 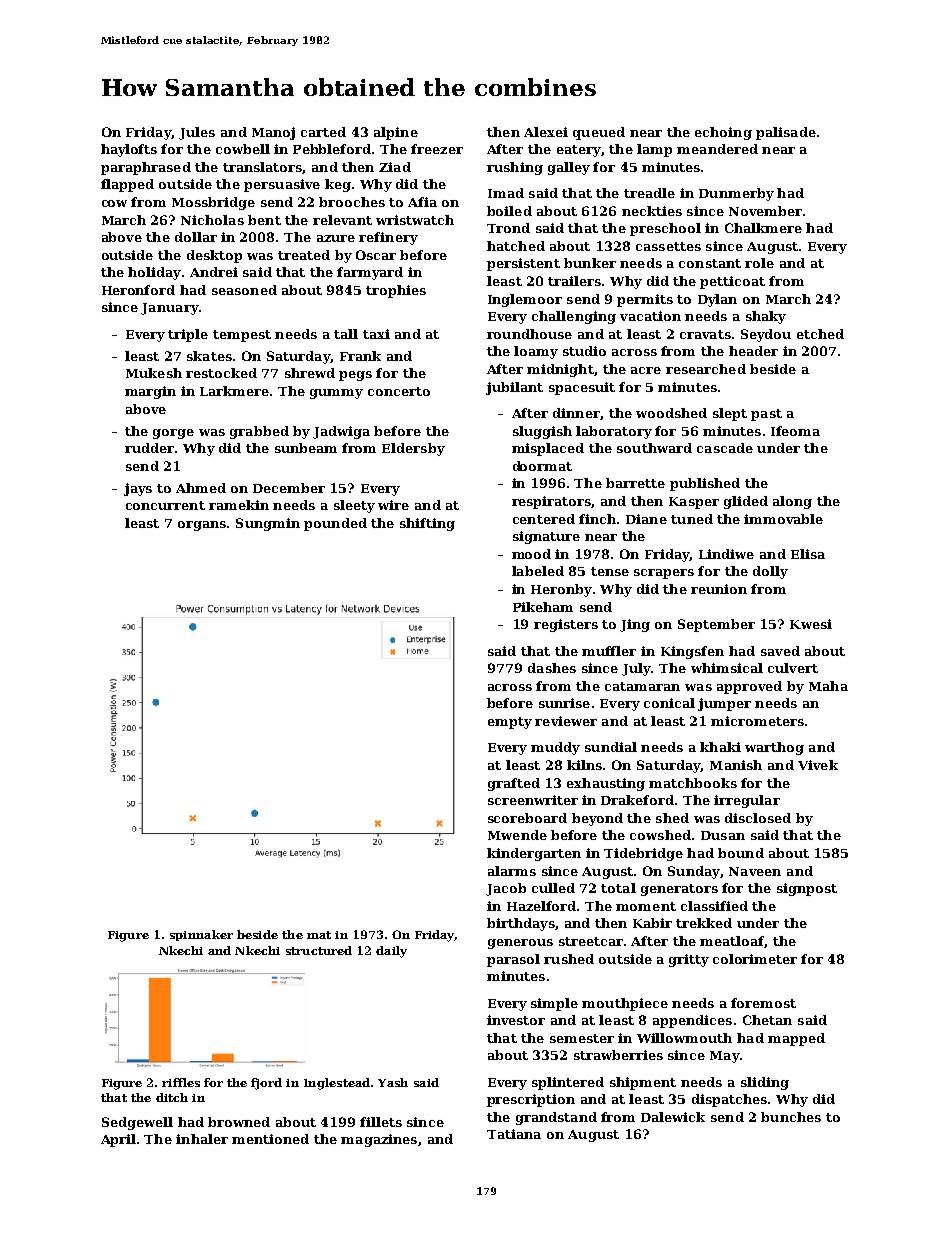 What do you see at coordinates (393, 1082) in the screenshot?
I see `Yash` at bounding box center [393, 1082].
